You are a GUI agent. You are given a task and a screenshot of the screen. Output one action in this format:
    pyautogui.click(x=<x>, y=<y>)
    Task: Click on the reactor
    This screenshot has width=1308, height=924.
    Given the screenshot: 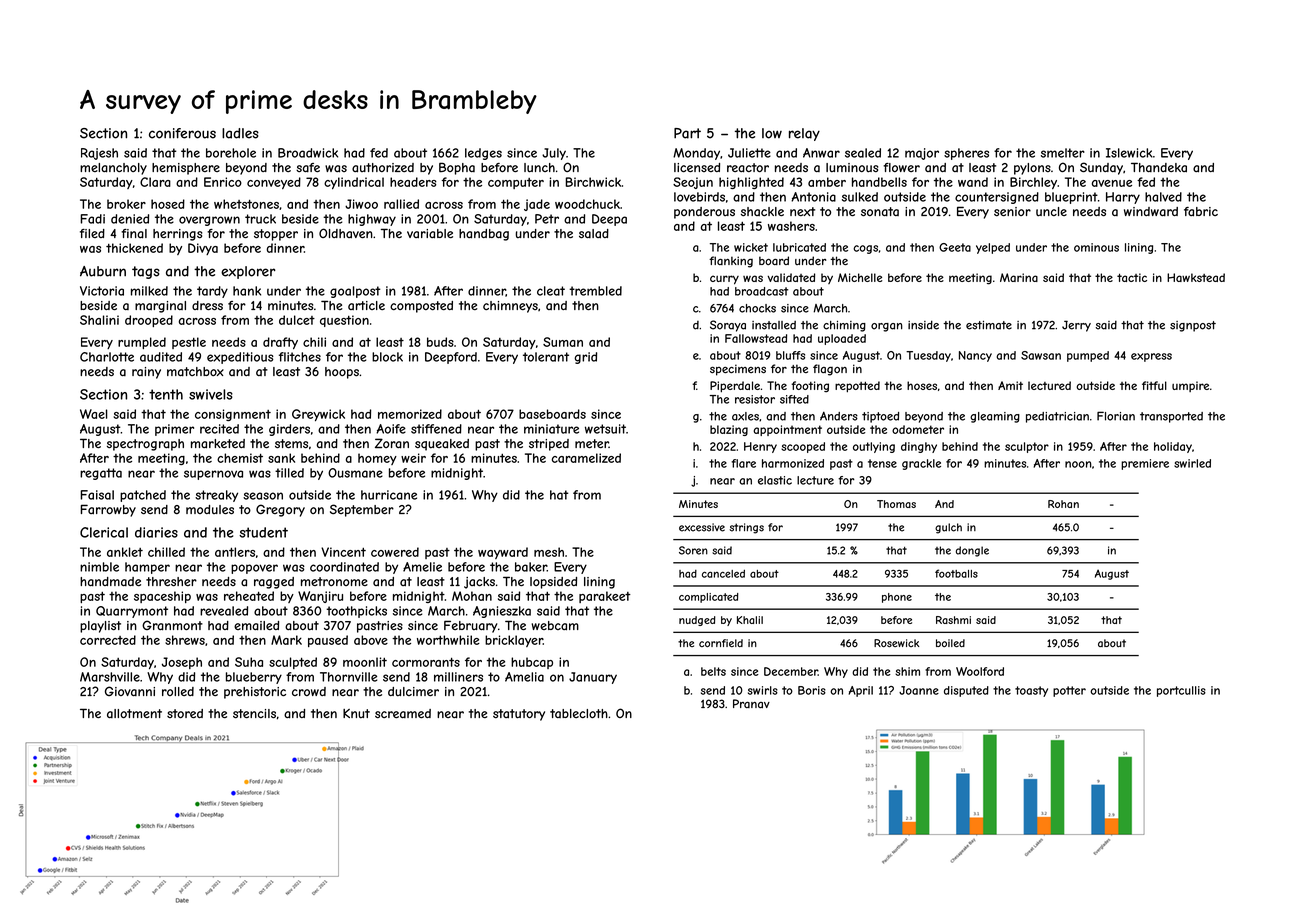 What is the action you would take?
    pyautogui.click(x=748, y=168)
